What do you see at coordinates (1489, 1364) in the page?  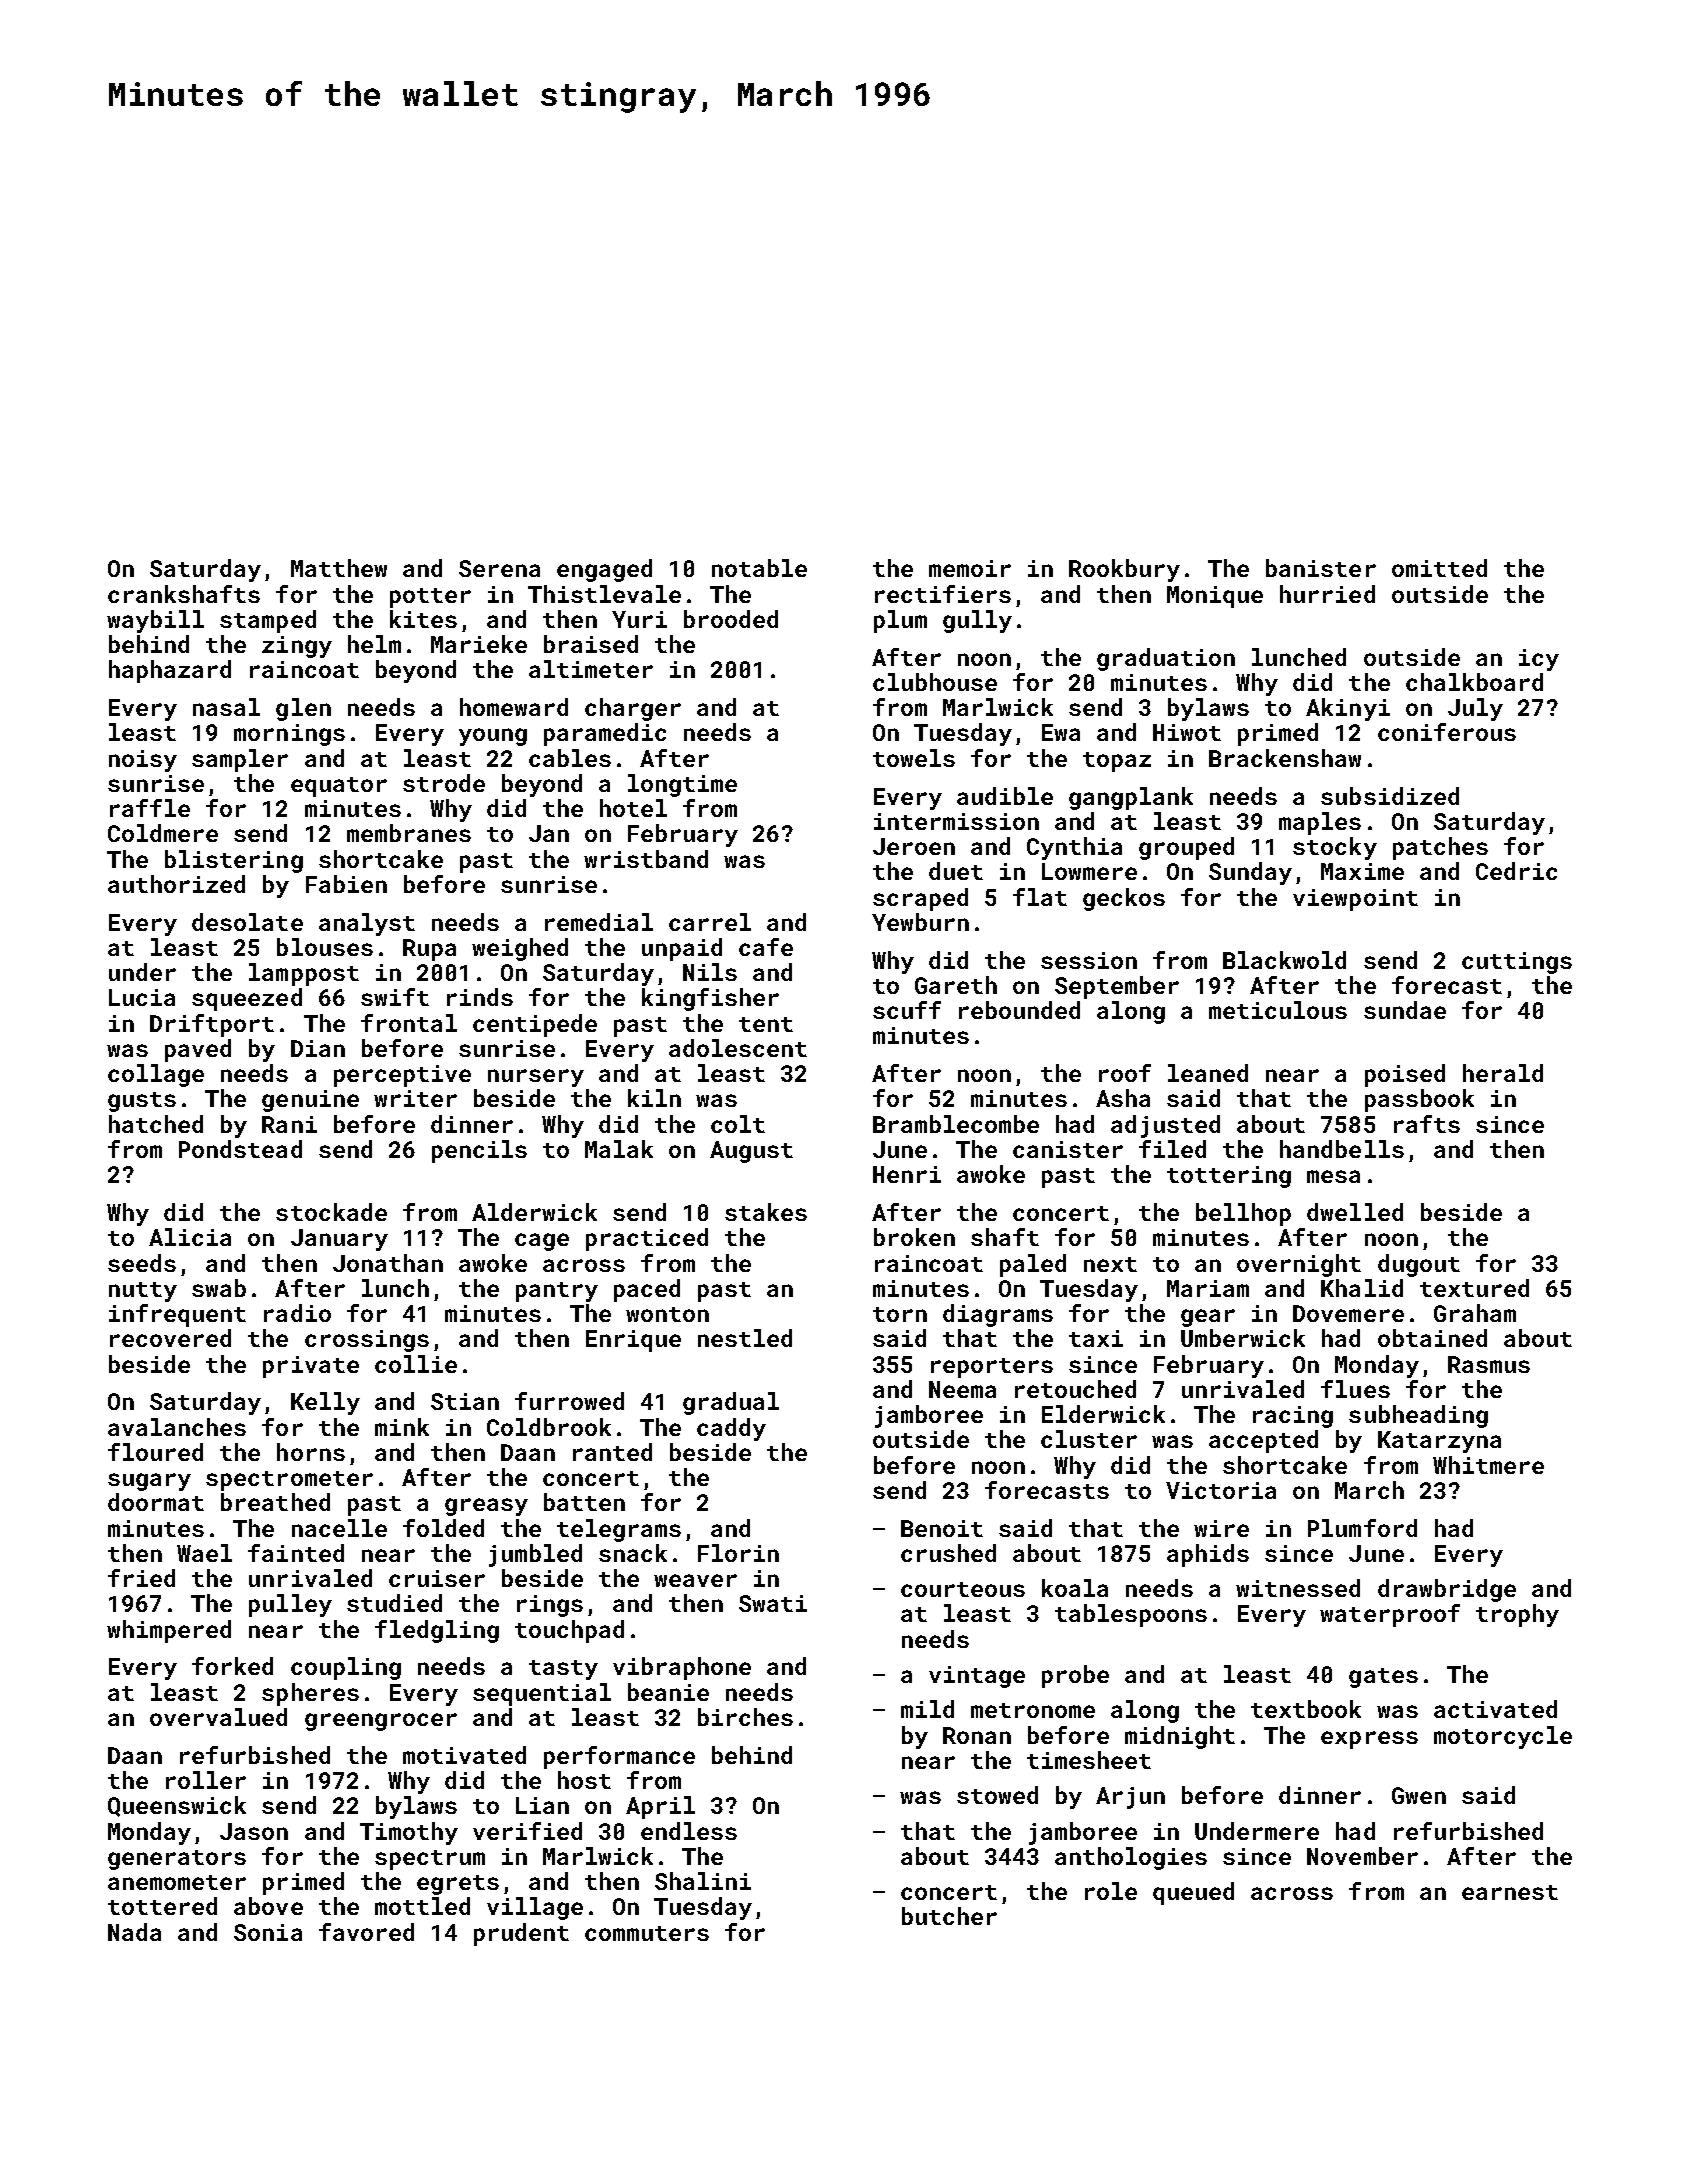 I see `Rasmus` at bounding box center [1489, 1364].
